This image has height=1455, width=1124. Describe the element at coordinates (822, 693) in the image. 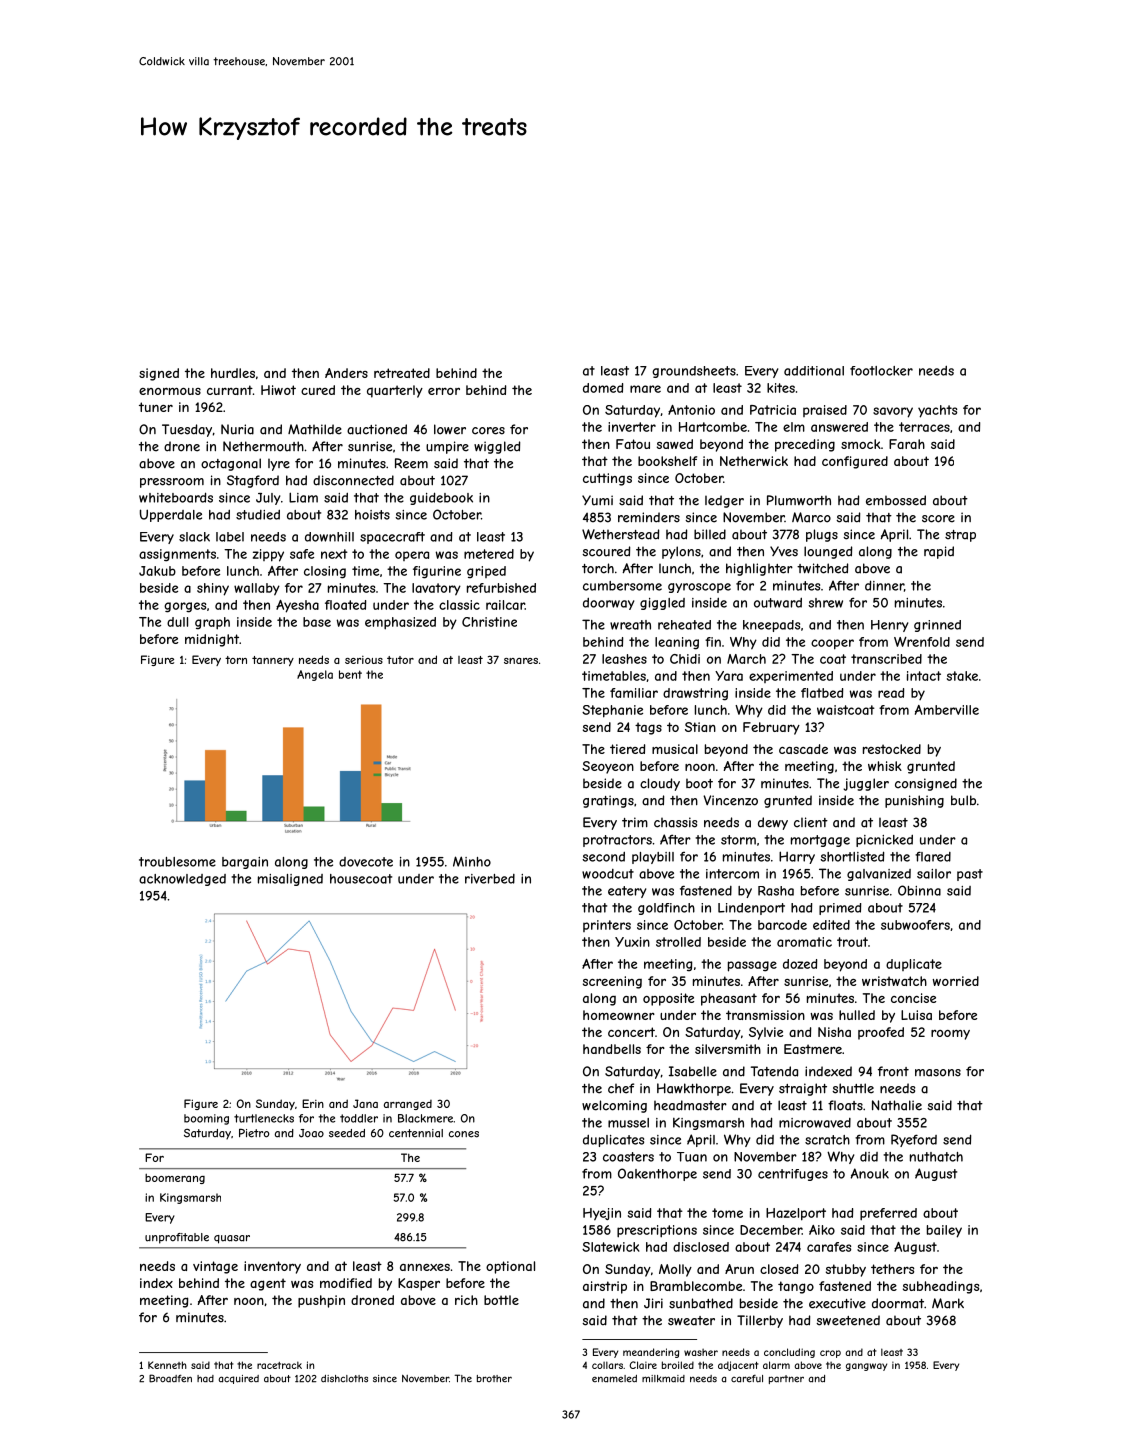

I see `flatbed` at that location.
